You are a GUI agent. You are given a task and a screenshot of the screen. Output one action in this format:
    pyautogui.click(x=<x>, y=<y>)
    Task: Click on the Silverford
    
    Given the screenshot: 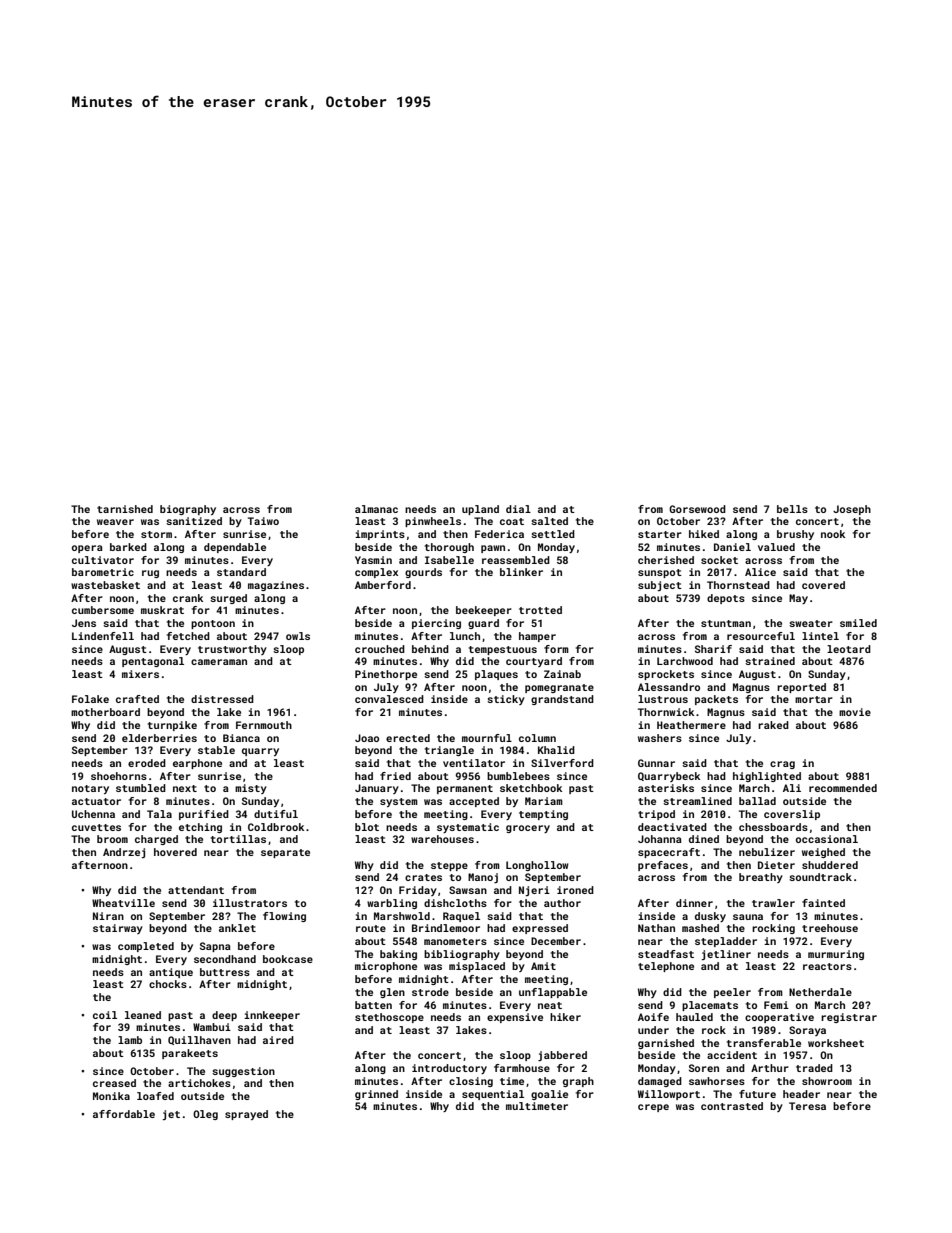 What is the action you would take?
    pyautogui.click(x=562, y=763)
